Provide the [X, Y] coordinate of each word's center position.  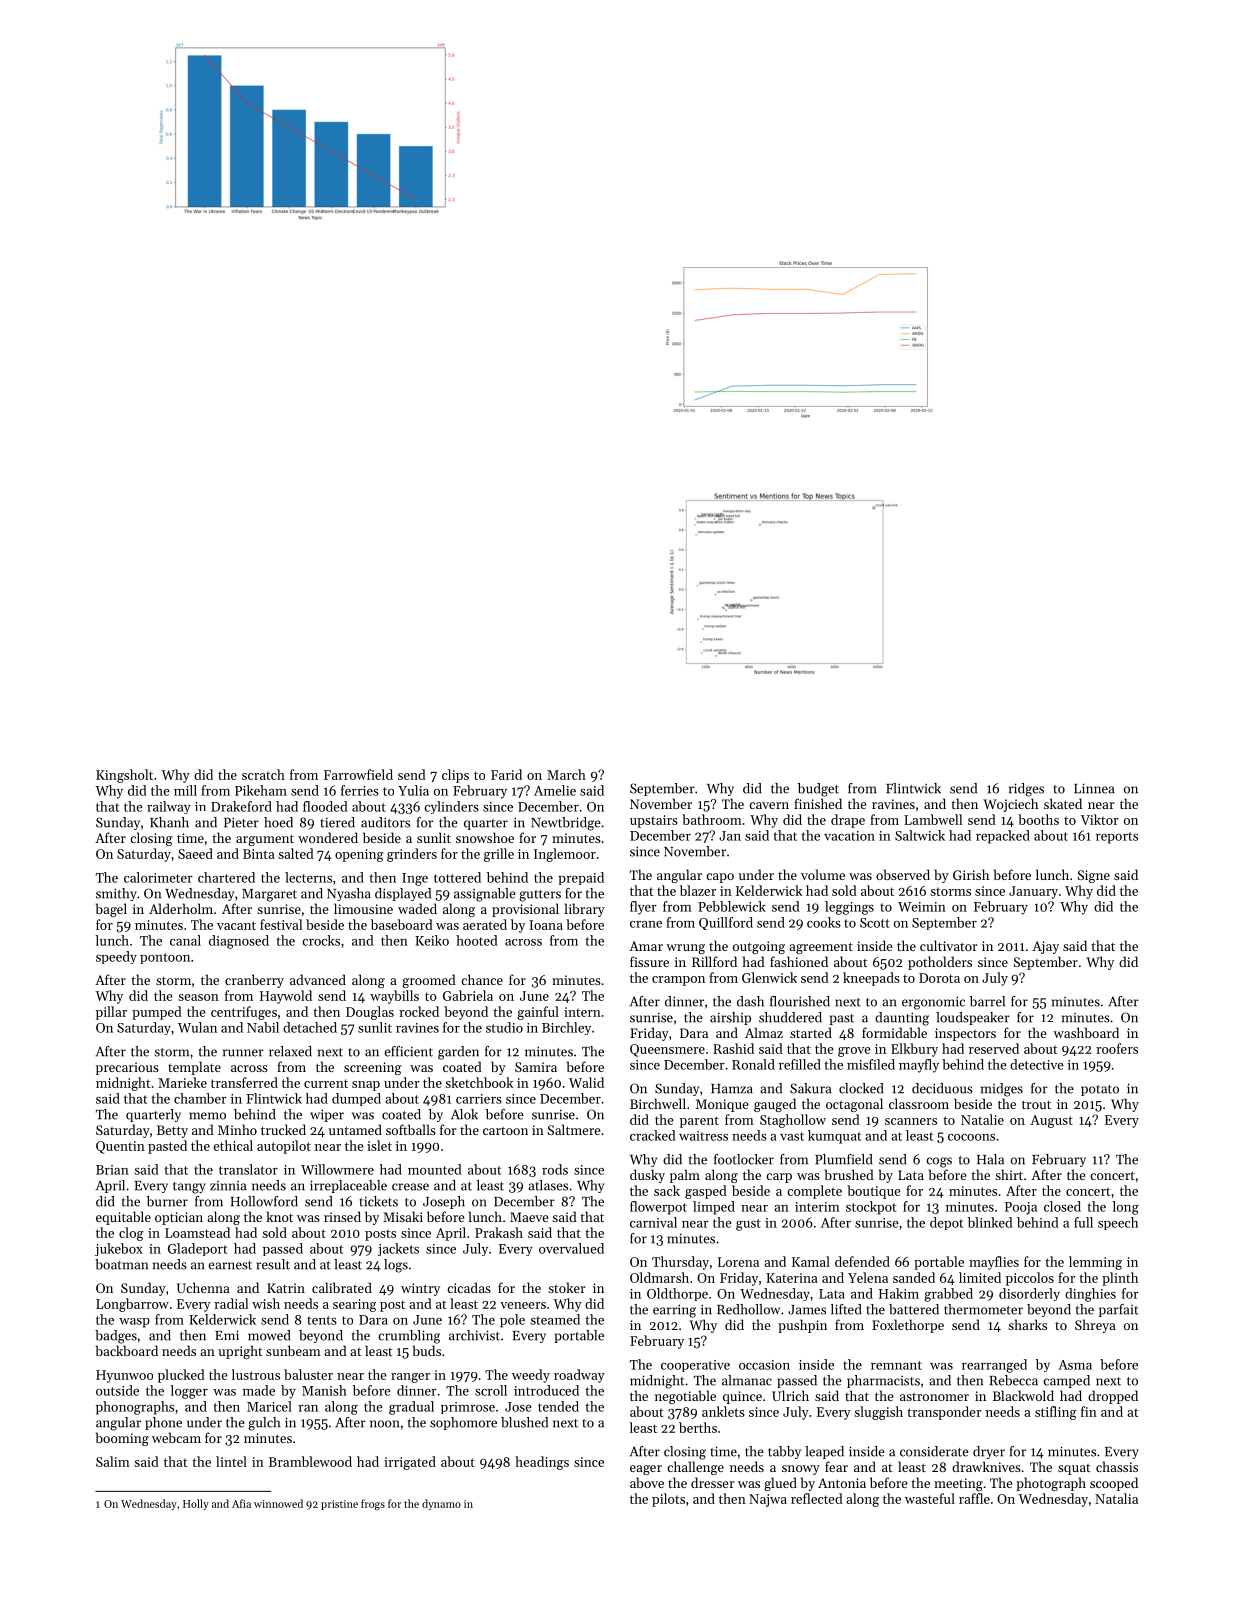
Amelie [555, 790]
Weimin [922, 907]
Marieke [182, 1082]
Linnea [1094, 788]
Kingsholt [124, 776]
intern [582, 1012]
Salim [113, 1461]
